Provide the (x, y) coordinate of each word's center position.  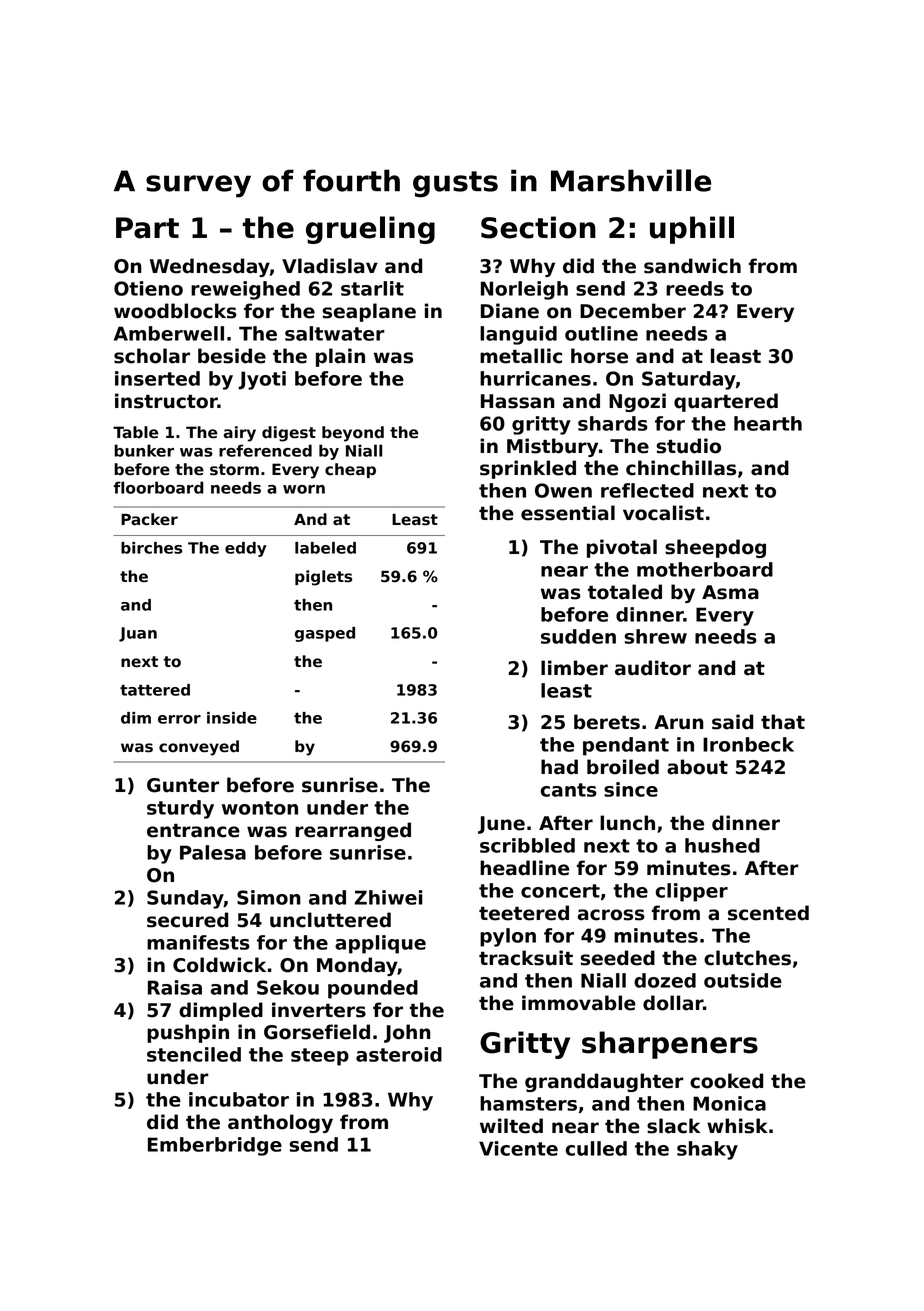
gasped (325, 634)
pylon (508, 937)
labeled (325, 548)
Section (538, 227)
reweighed (245, 290)
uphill (692, 230)
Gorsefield (317, 1032)
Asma (730, 592)
